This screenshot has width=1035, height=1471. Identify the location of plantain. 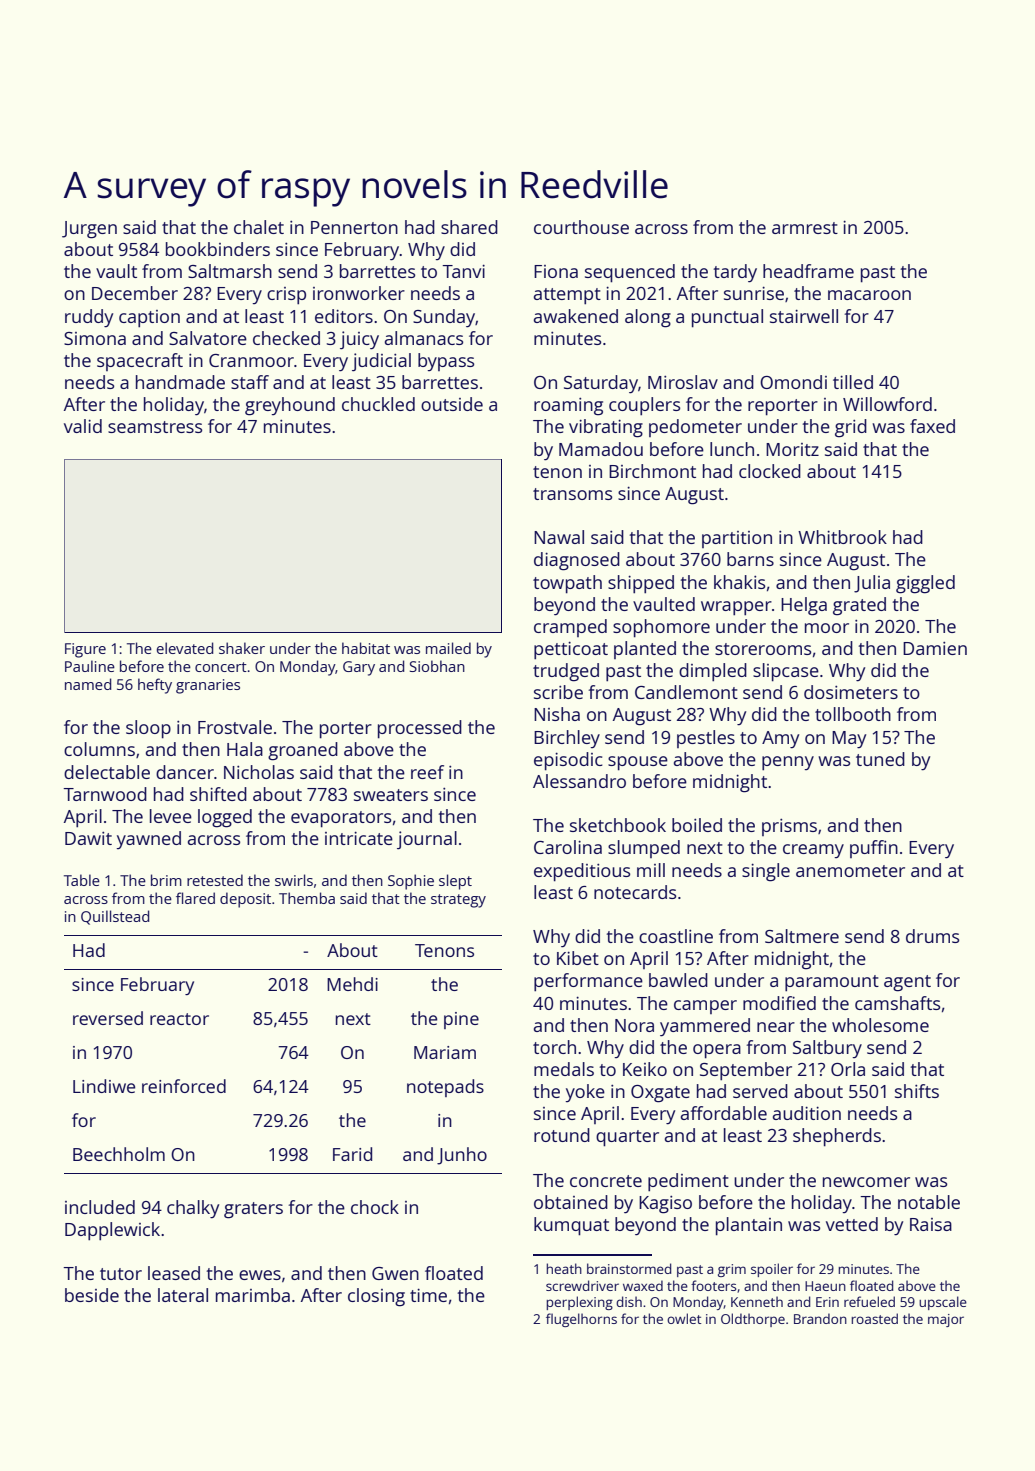
(749, 1226).
